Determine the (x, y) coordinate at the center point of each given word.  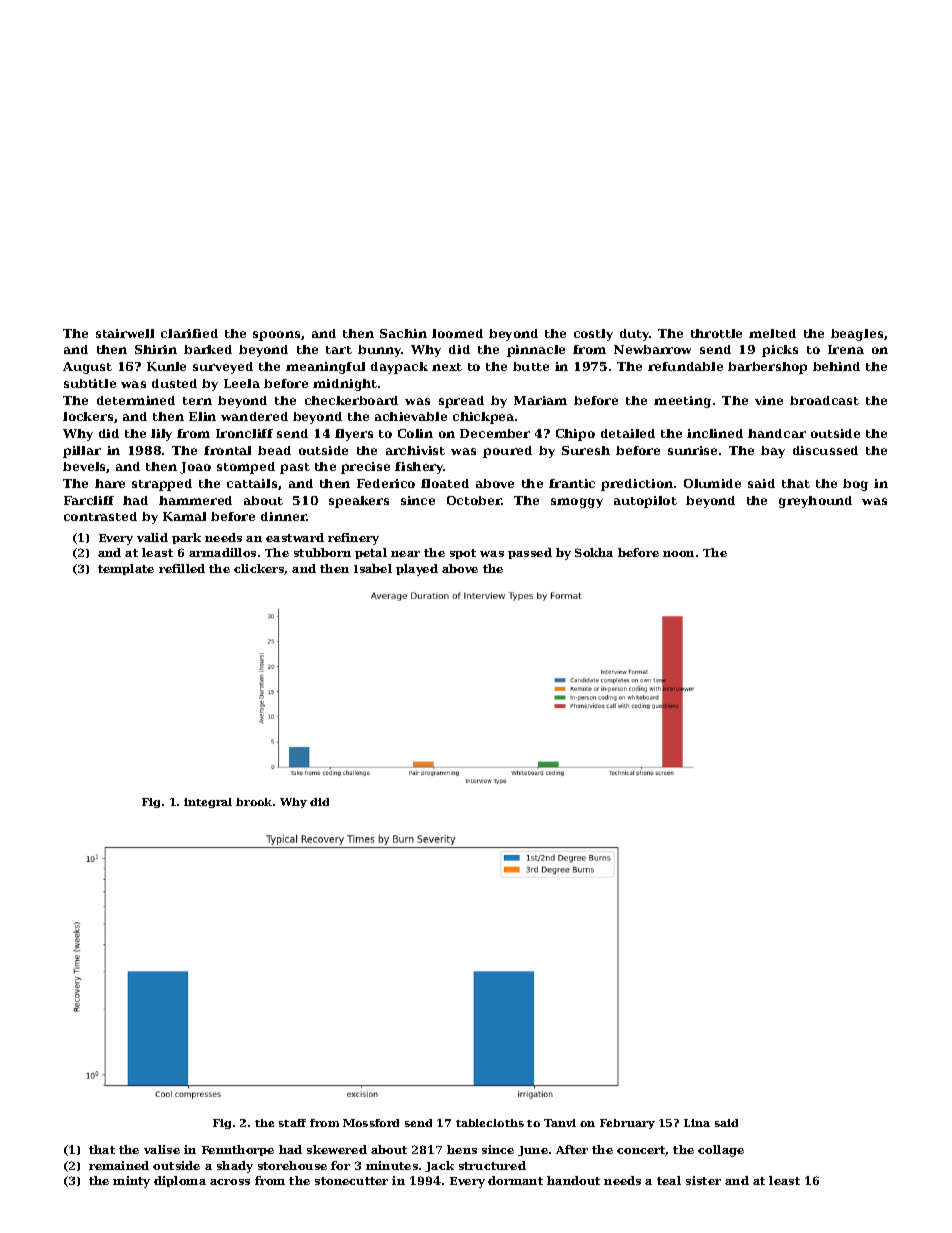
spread (461, 402)
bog (855, 485)
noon (678, 554)
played (417, 570)
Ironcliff (244, 433)
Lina (697, 1123)
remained (119, 1165)
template (126, 569)
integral (208, 803)
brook (254, 802)
